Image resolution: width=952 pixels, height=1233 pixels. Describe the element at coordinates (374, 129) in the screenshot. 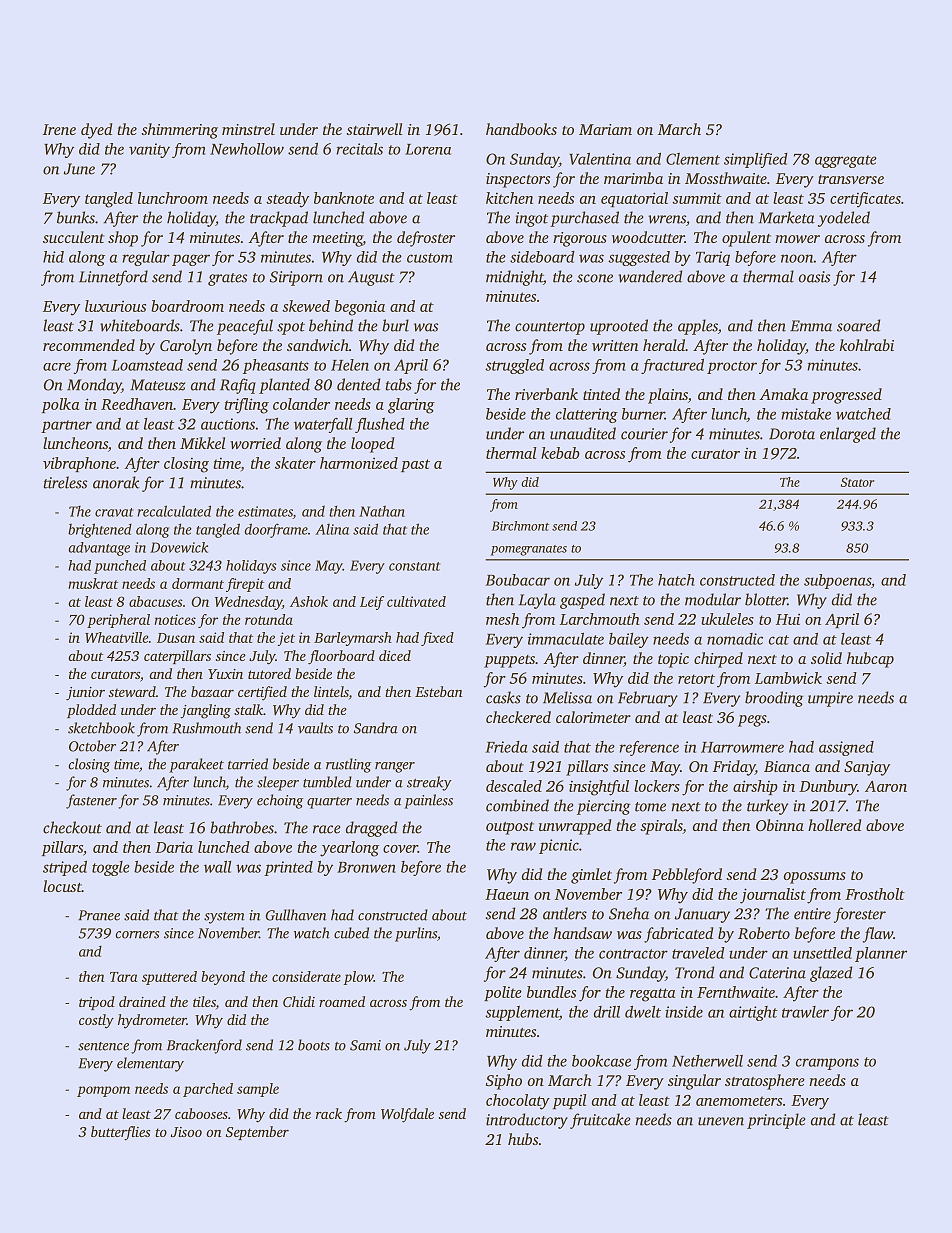

I see `stairwell` at that location.
